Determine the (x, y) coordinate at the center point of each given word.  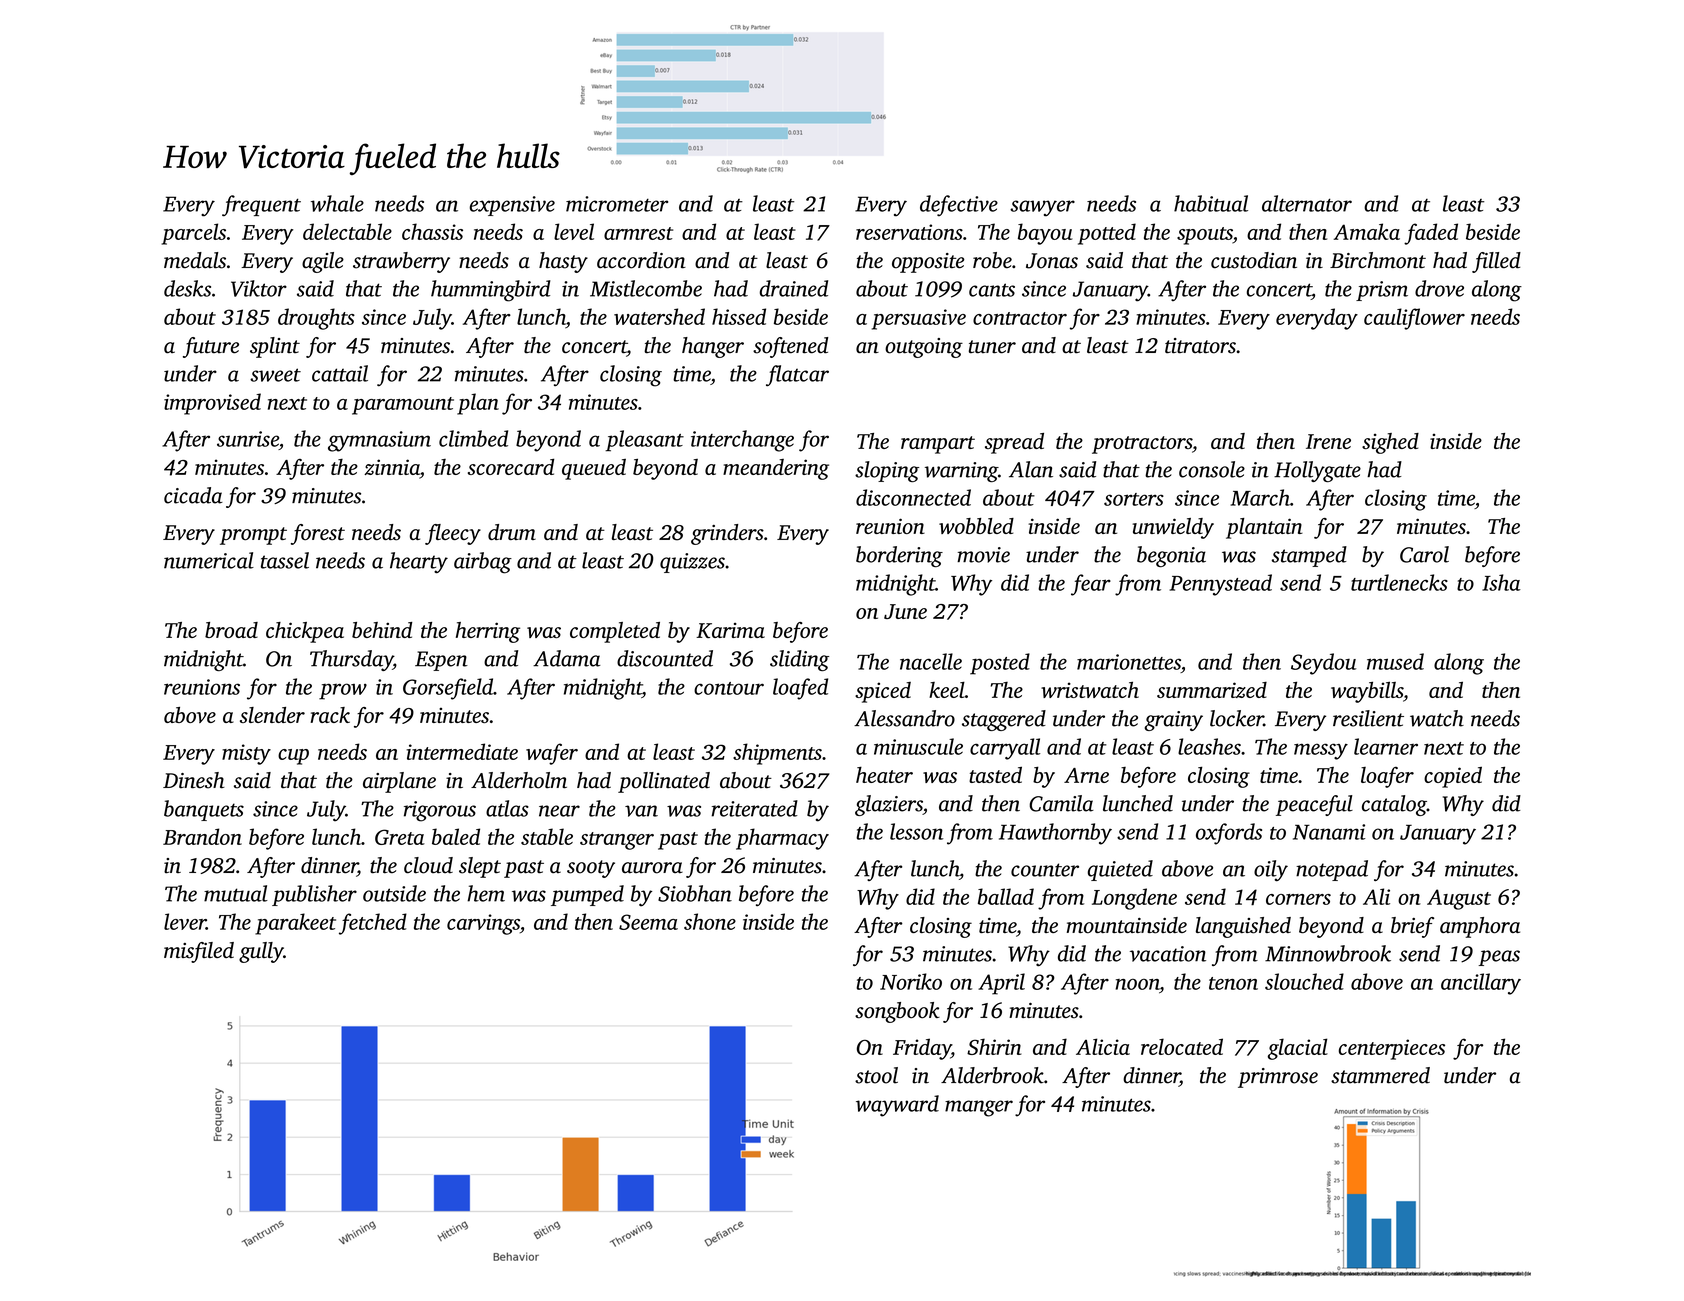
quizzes (692, 563)
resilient (1368, 718)
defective (959, 205)
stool (876, 1075)
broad (231, 630)
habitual (1211, 203)
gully (261, 952)
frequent (261, 205)
